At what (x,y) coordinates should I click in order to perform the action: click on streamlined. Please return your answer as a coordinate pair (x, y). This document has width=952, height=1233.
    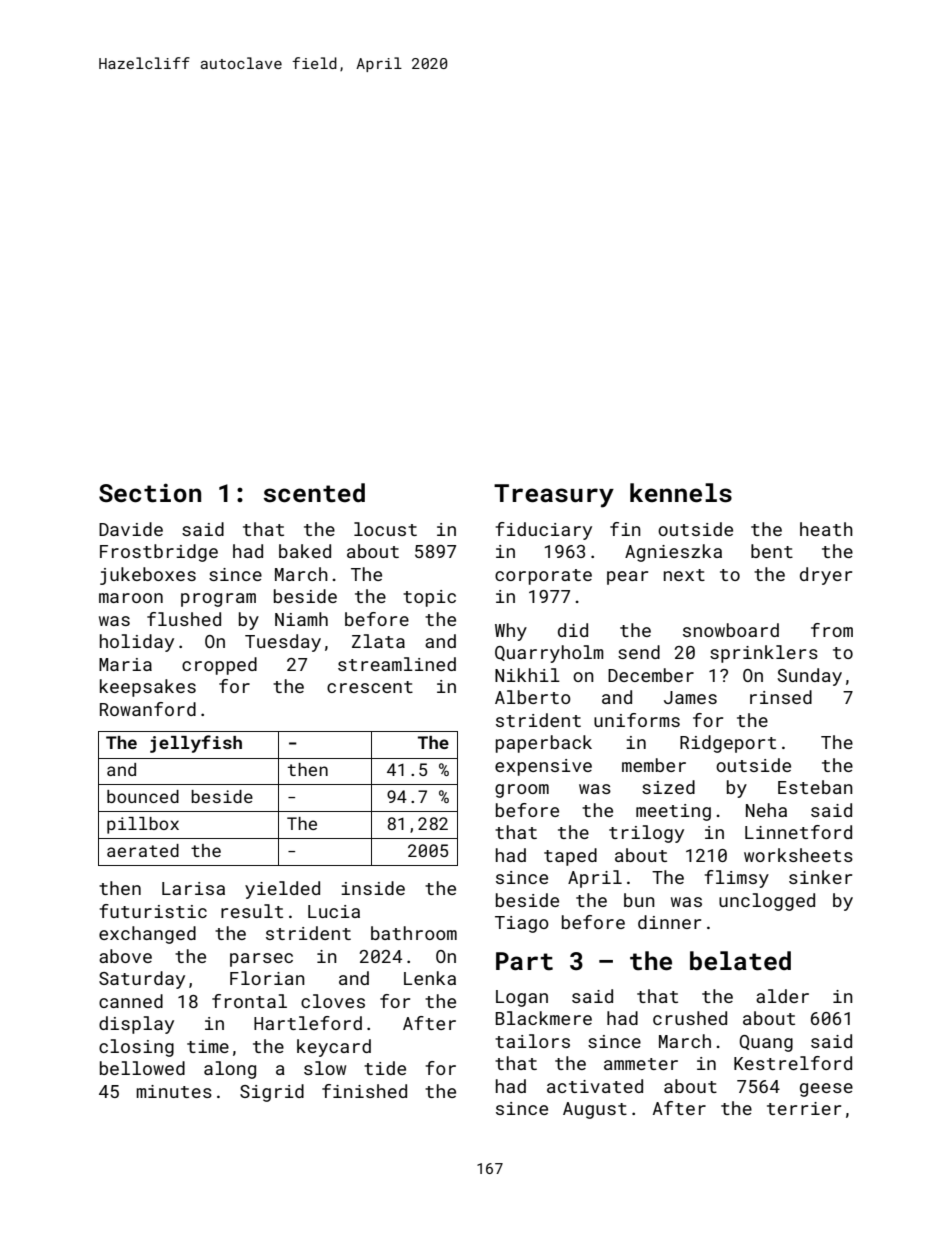
    Looking at the image, I should click on (397, 664).
